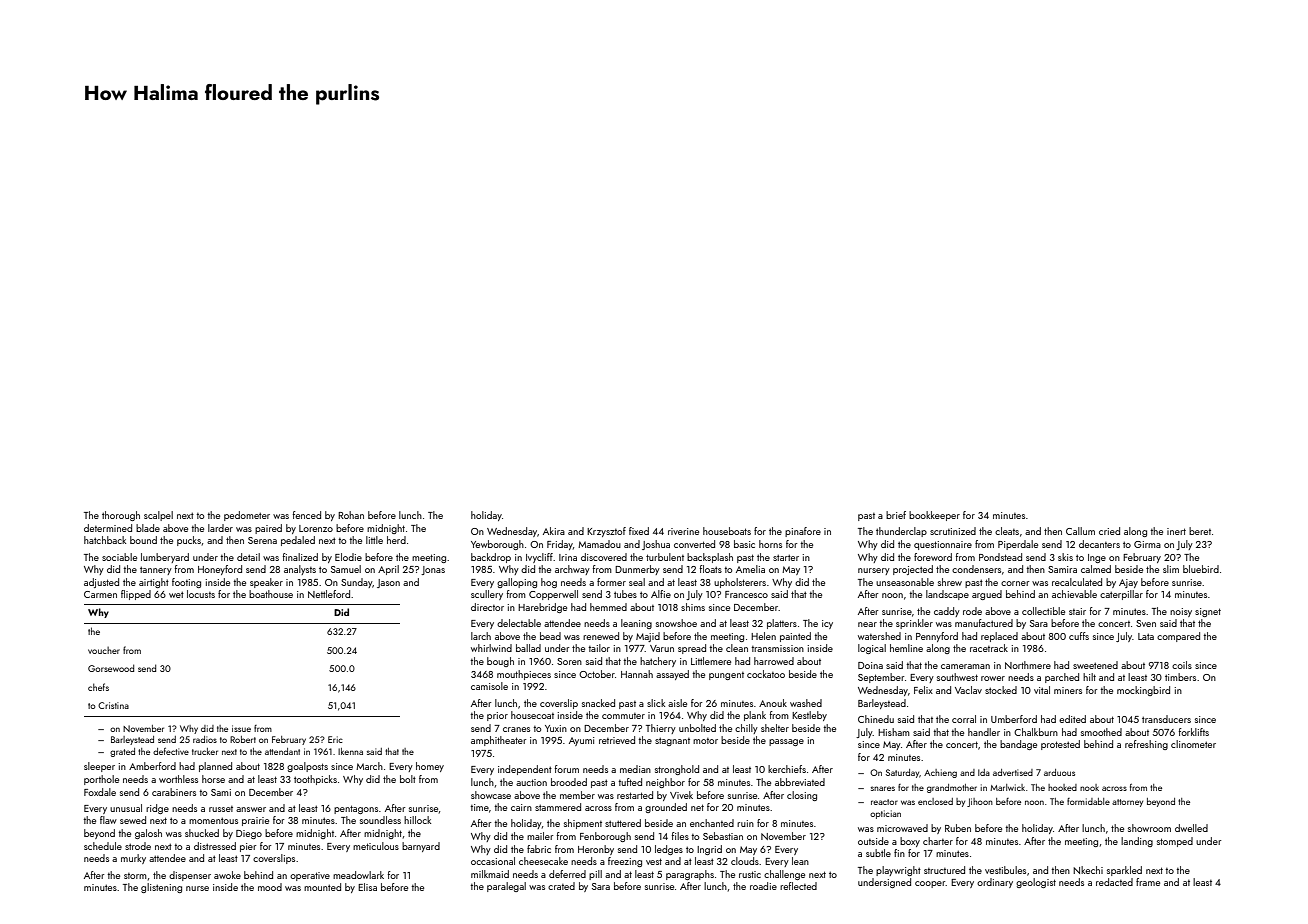  What do you see at coordinates (1077, 582) in the screenshot?
I see `recalculated` at bounding box center [1077, 582].
